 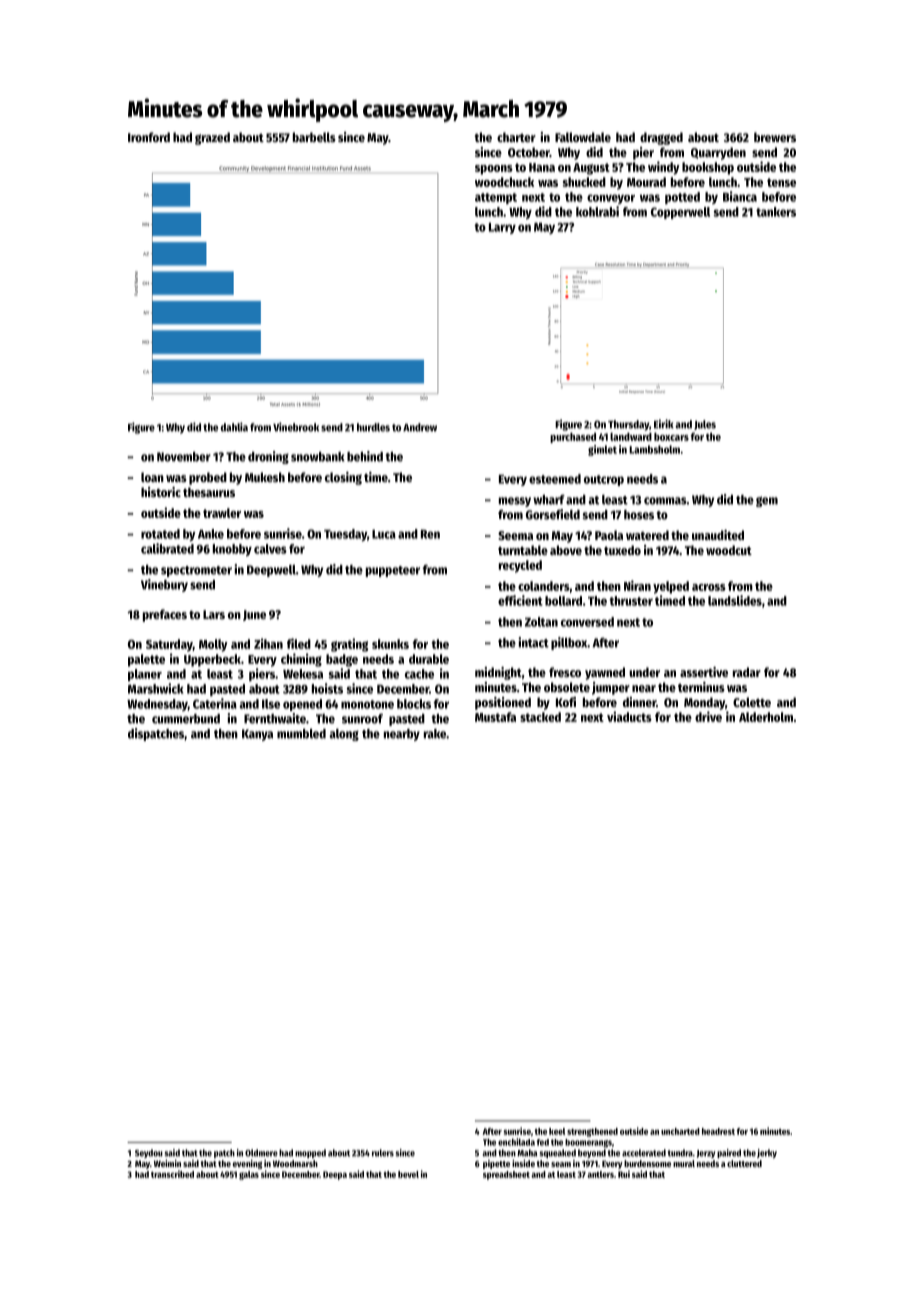 What do you see at coordinates (744, 1163) in the document?
I see `cluttered` at bounding box center [744, 1163].
